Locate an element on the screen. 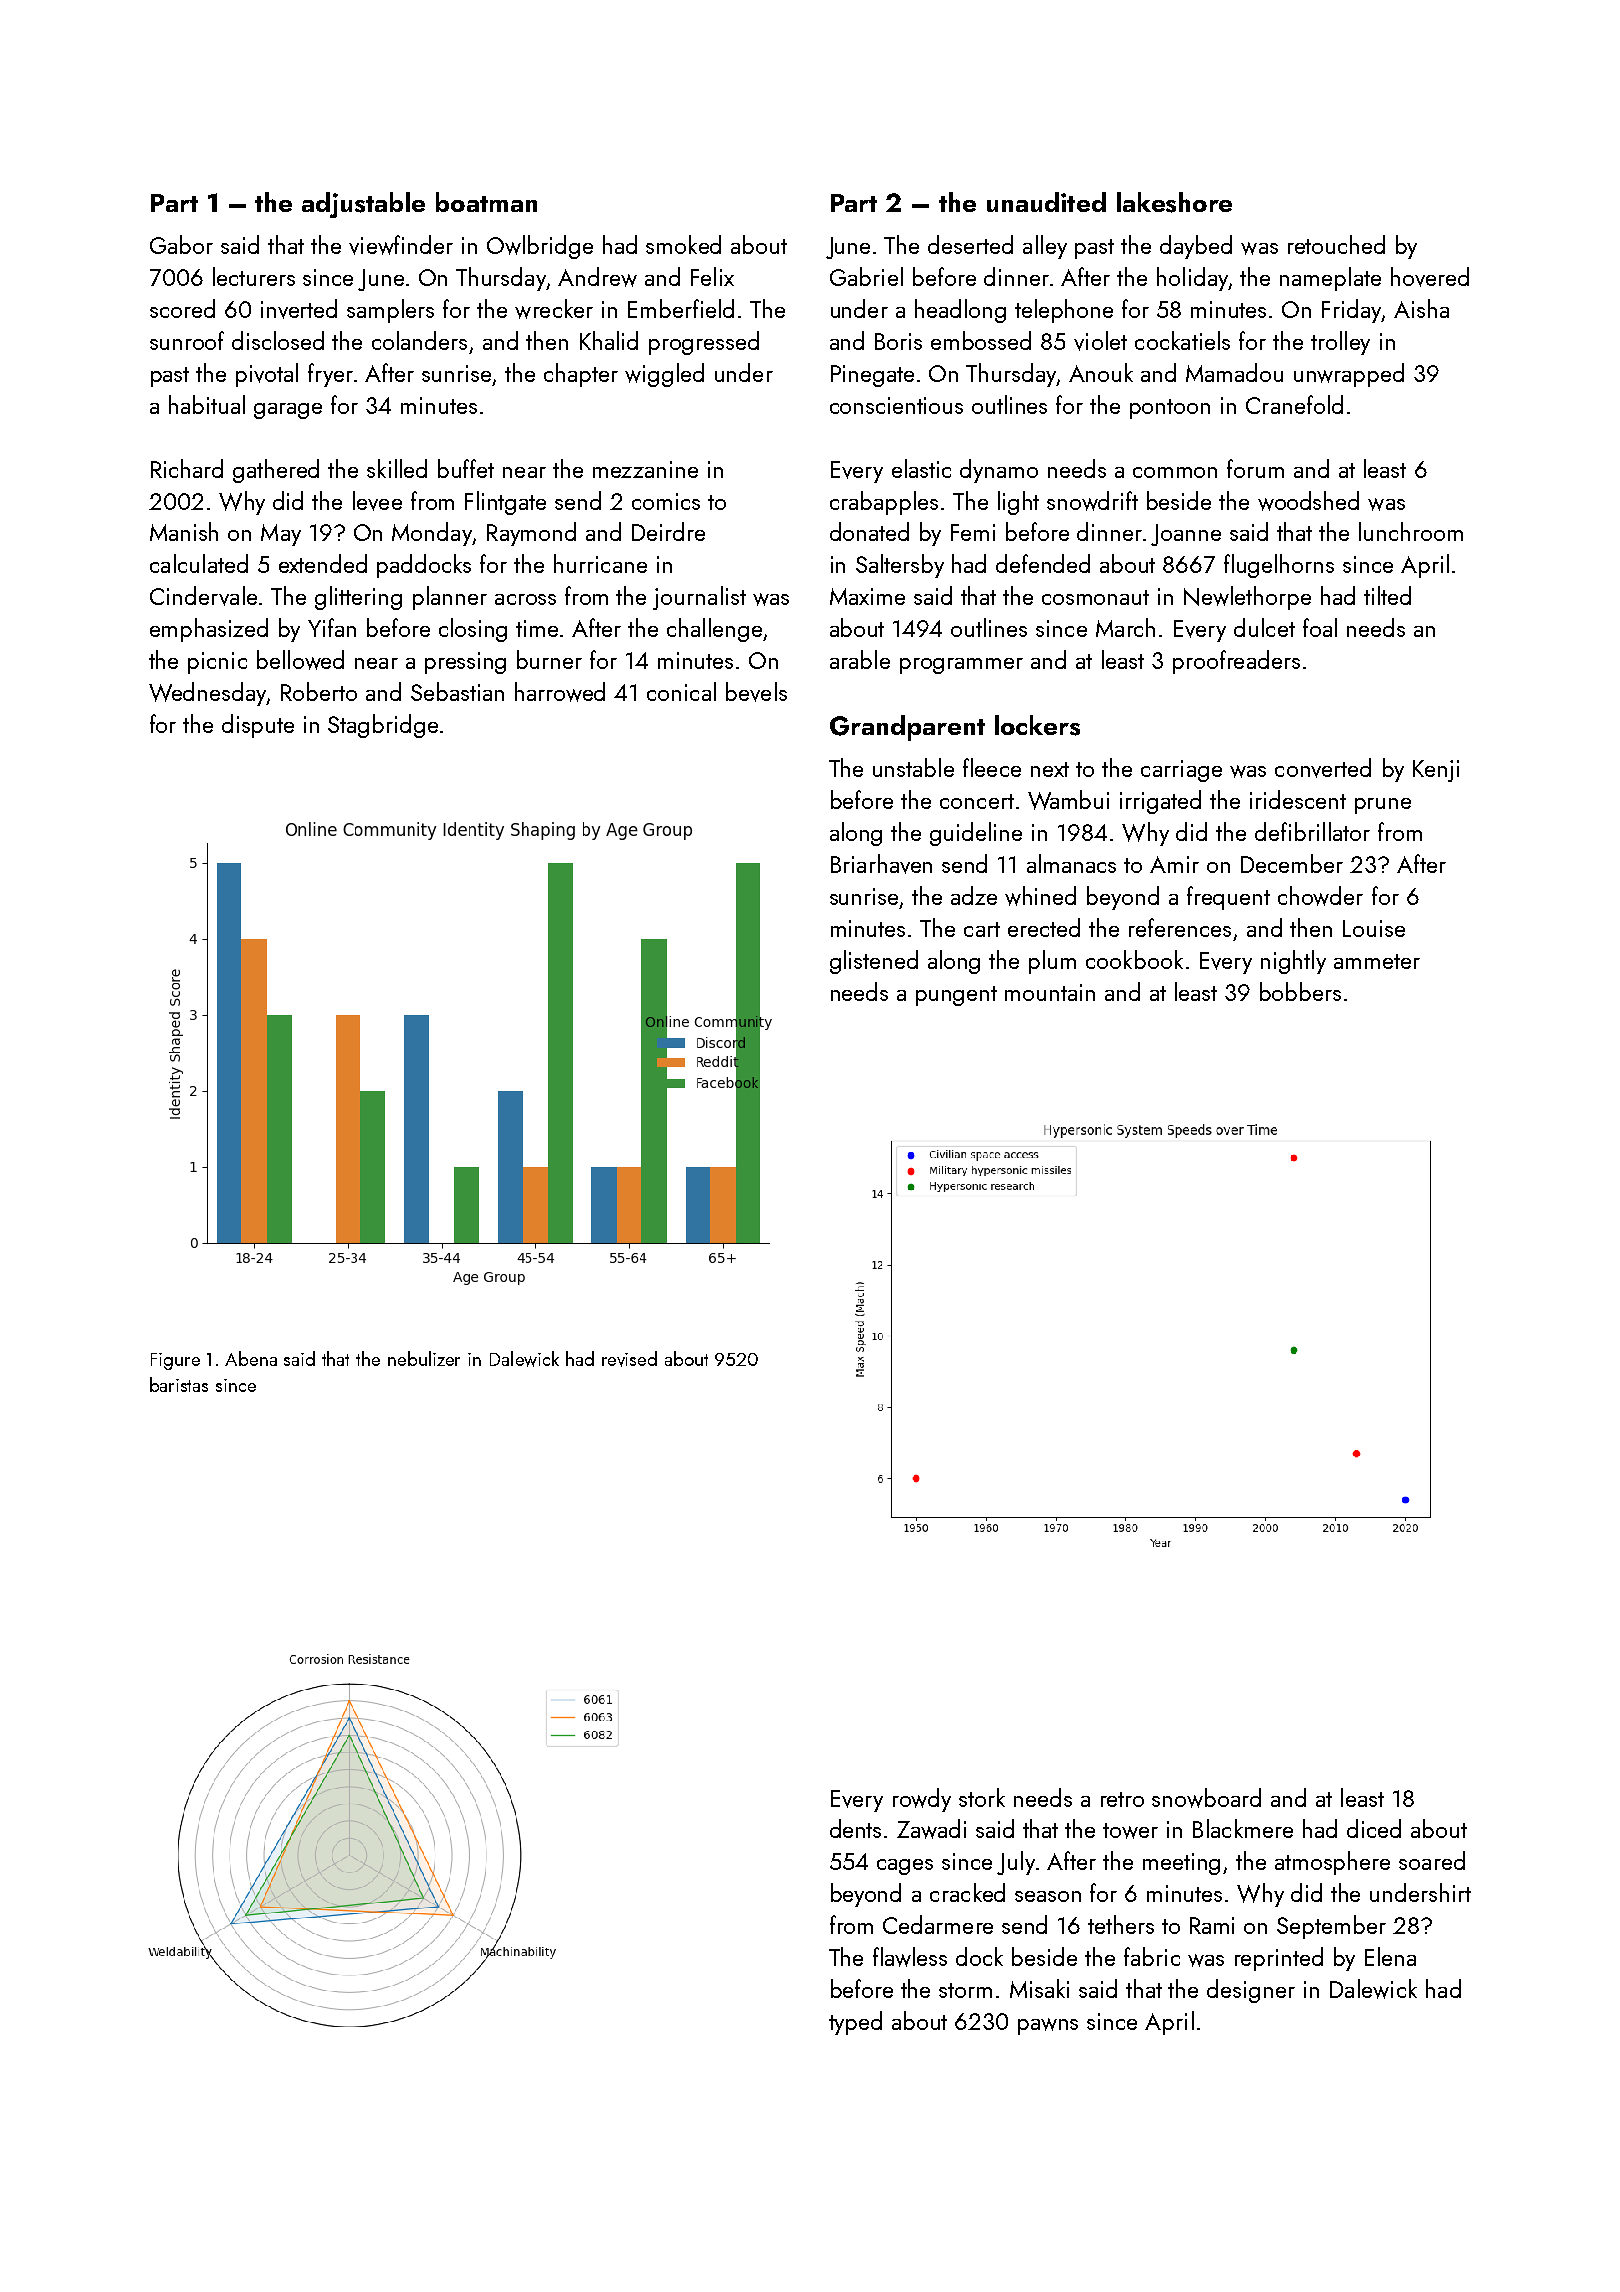  mountain is located at coordinates (1050, 992).
